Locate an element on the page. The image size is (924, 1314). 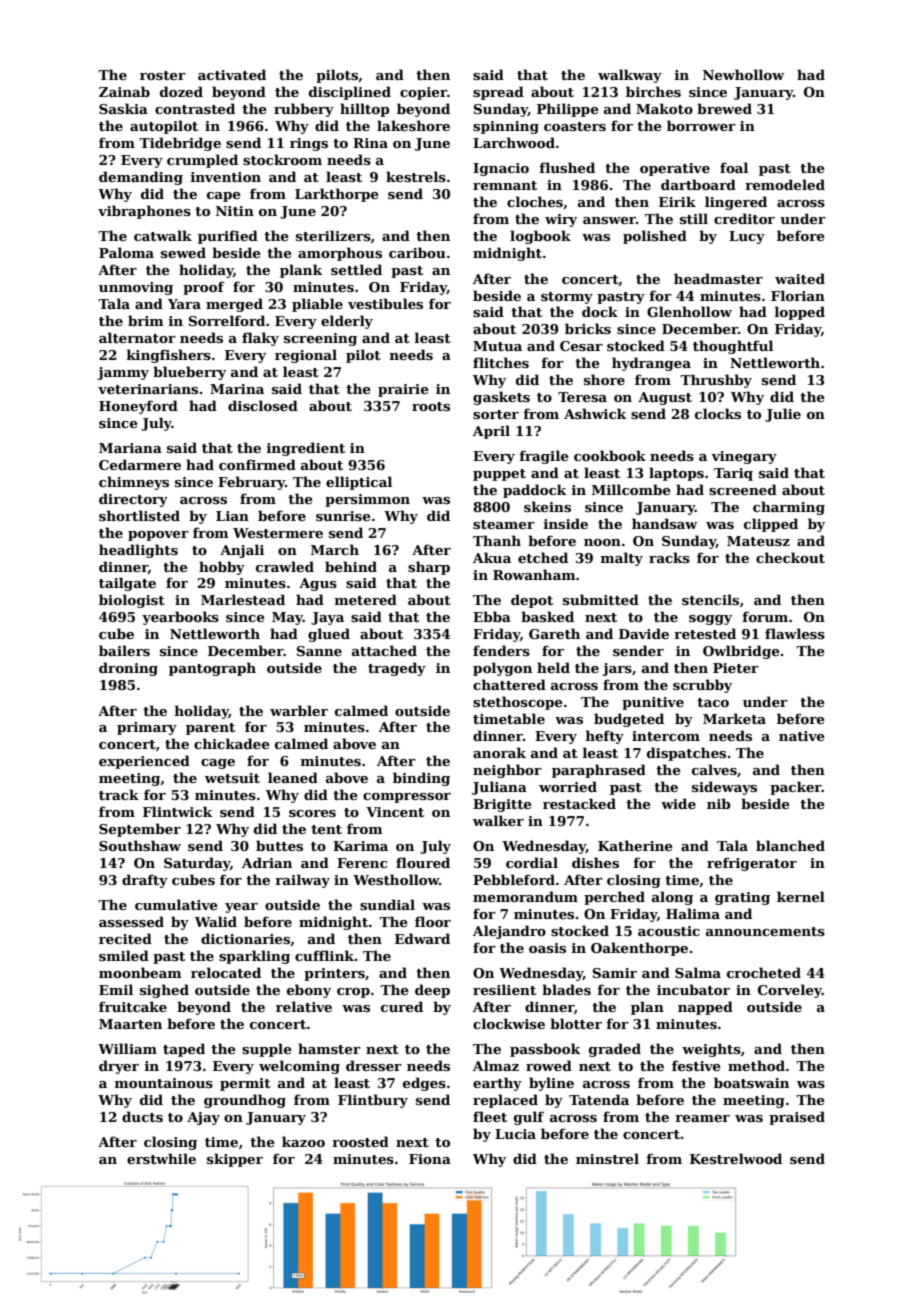
birches is located at coordinates (653, 91).
